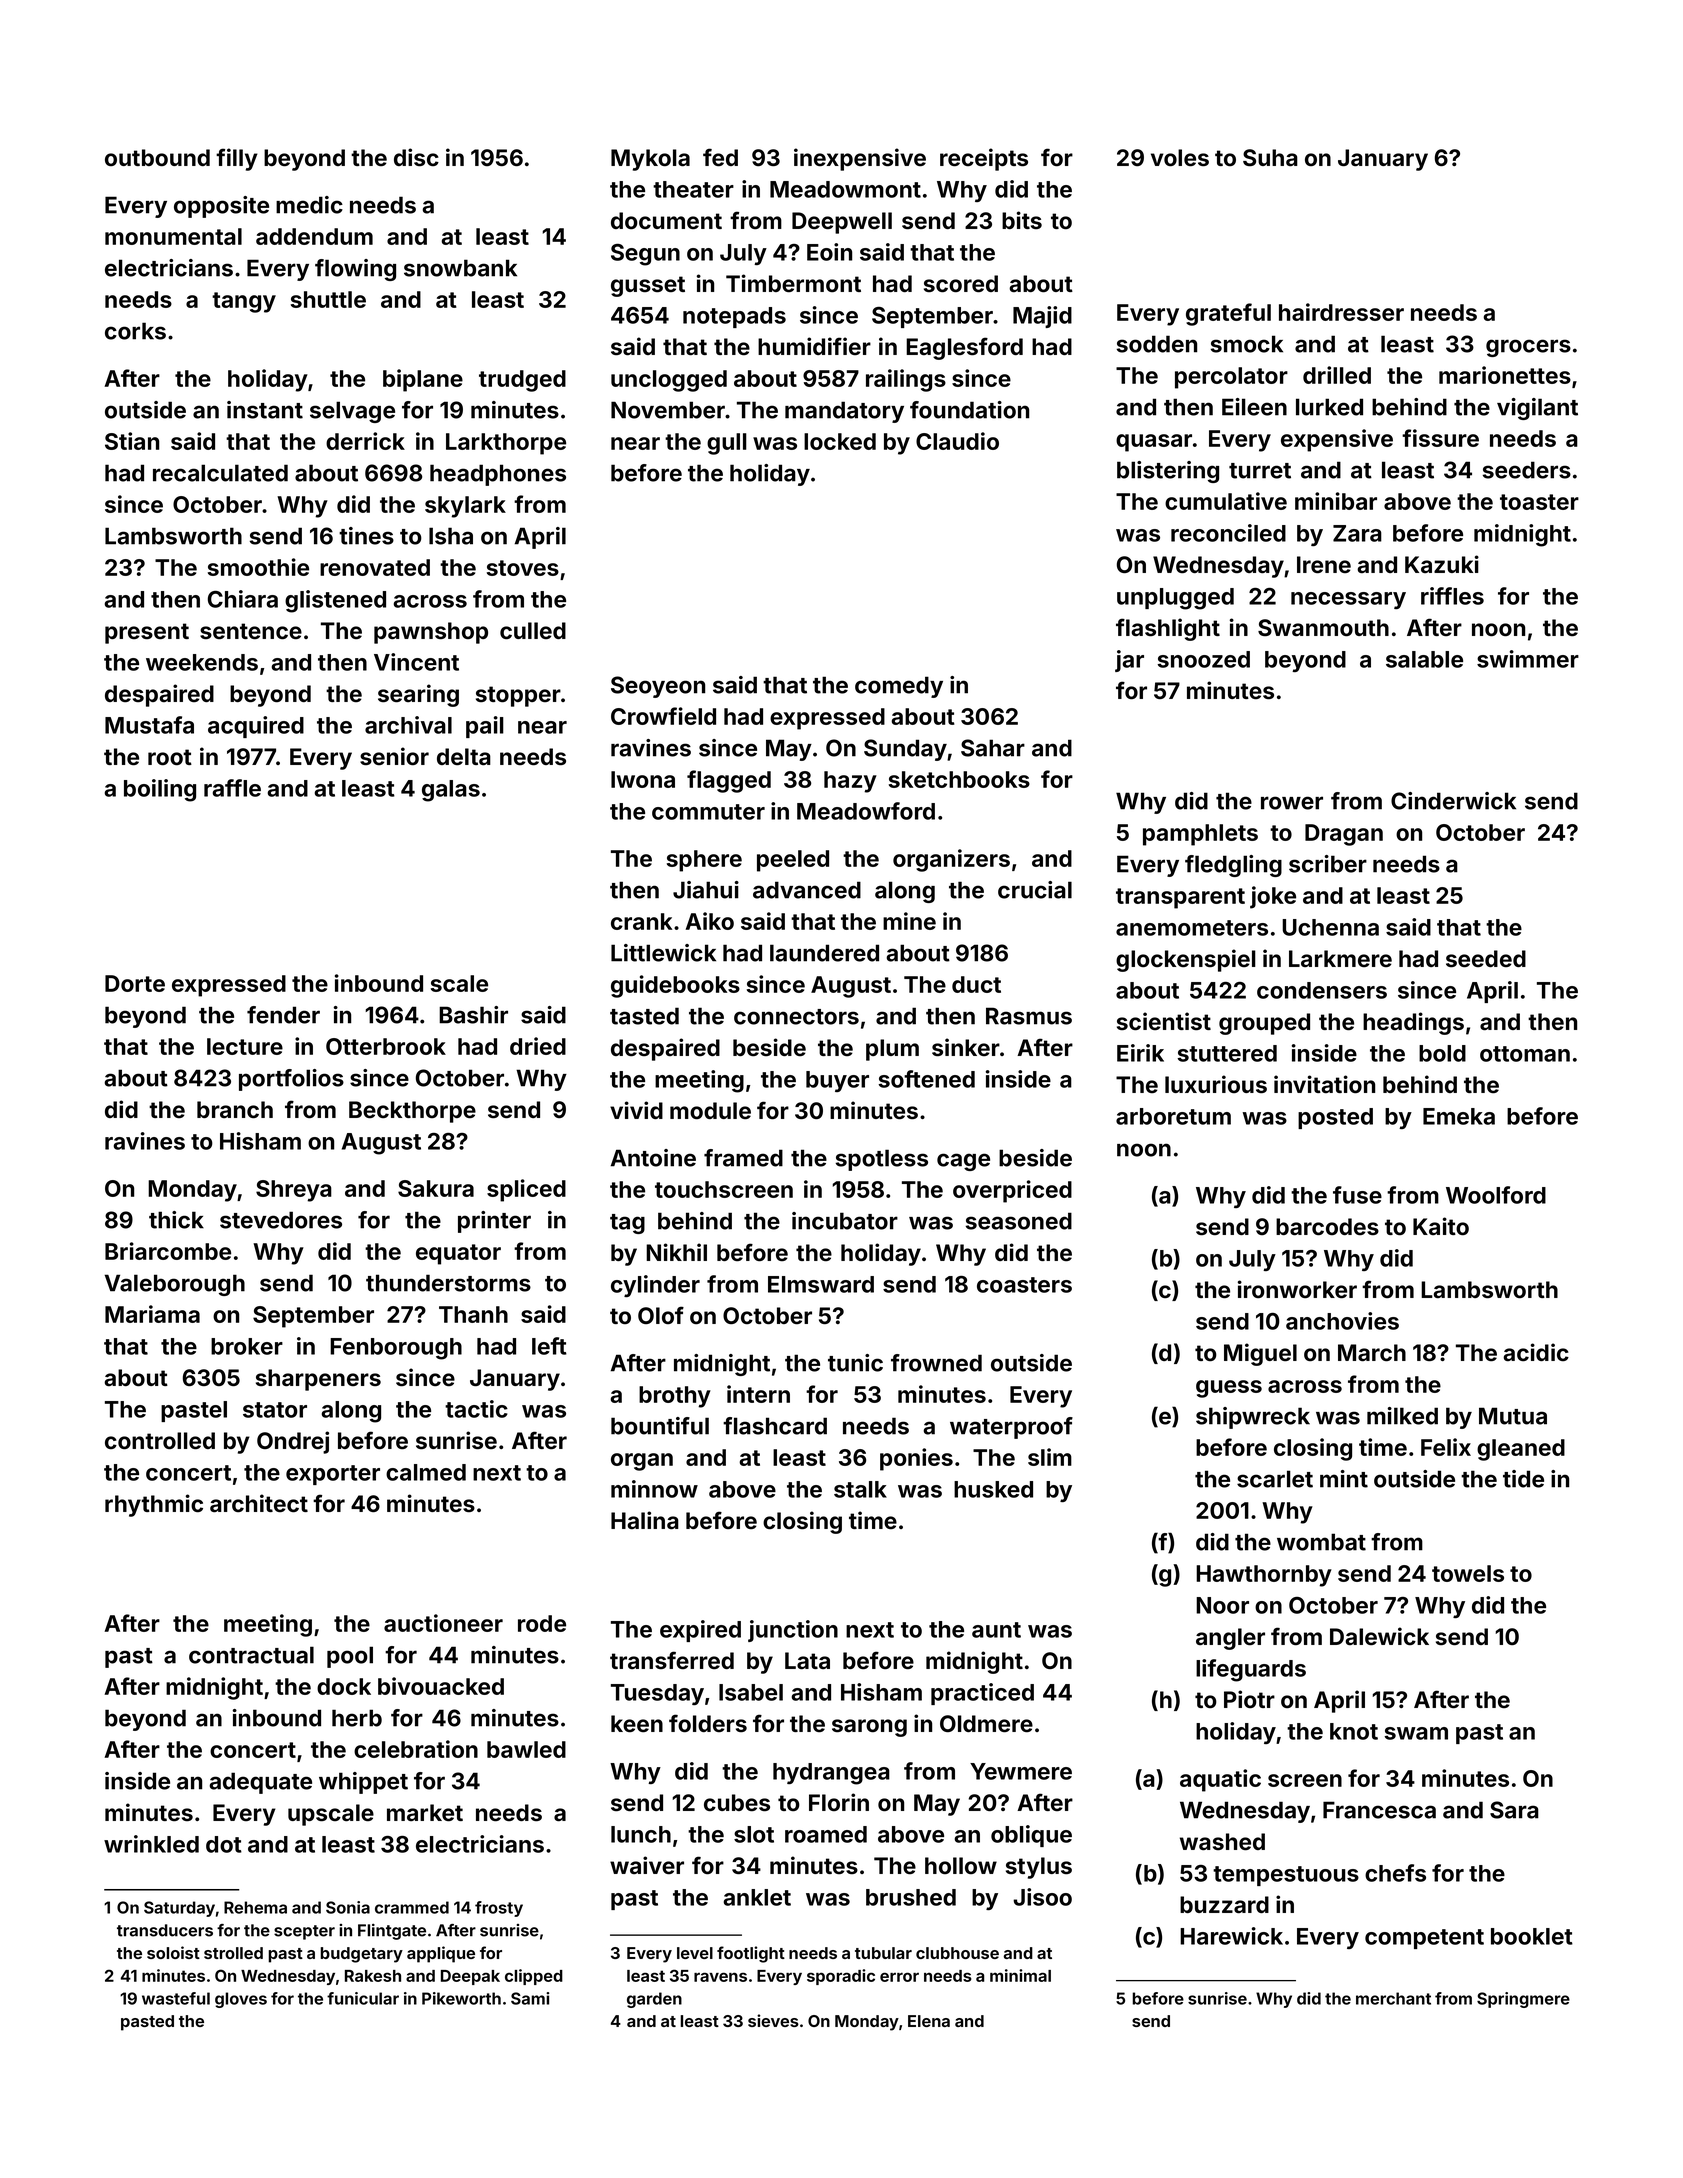 Image resolution: width=1683 pixels, height=2178 pixels. What do you see at coordinates (152, 1314) in the document?
I see `Mariama` at bounding box center [152, 1314].
